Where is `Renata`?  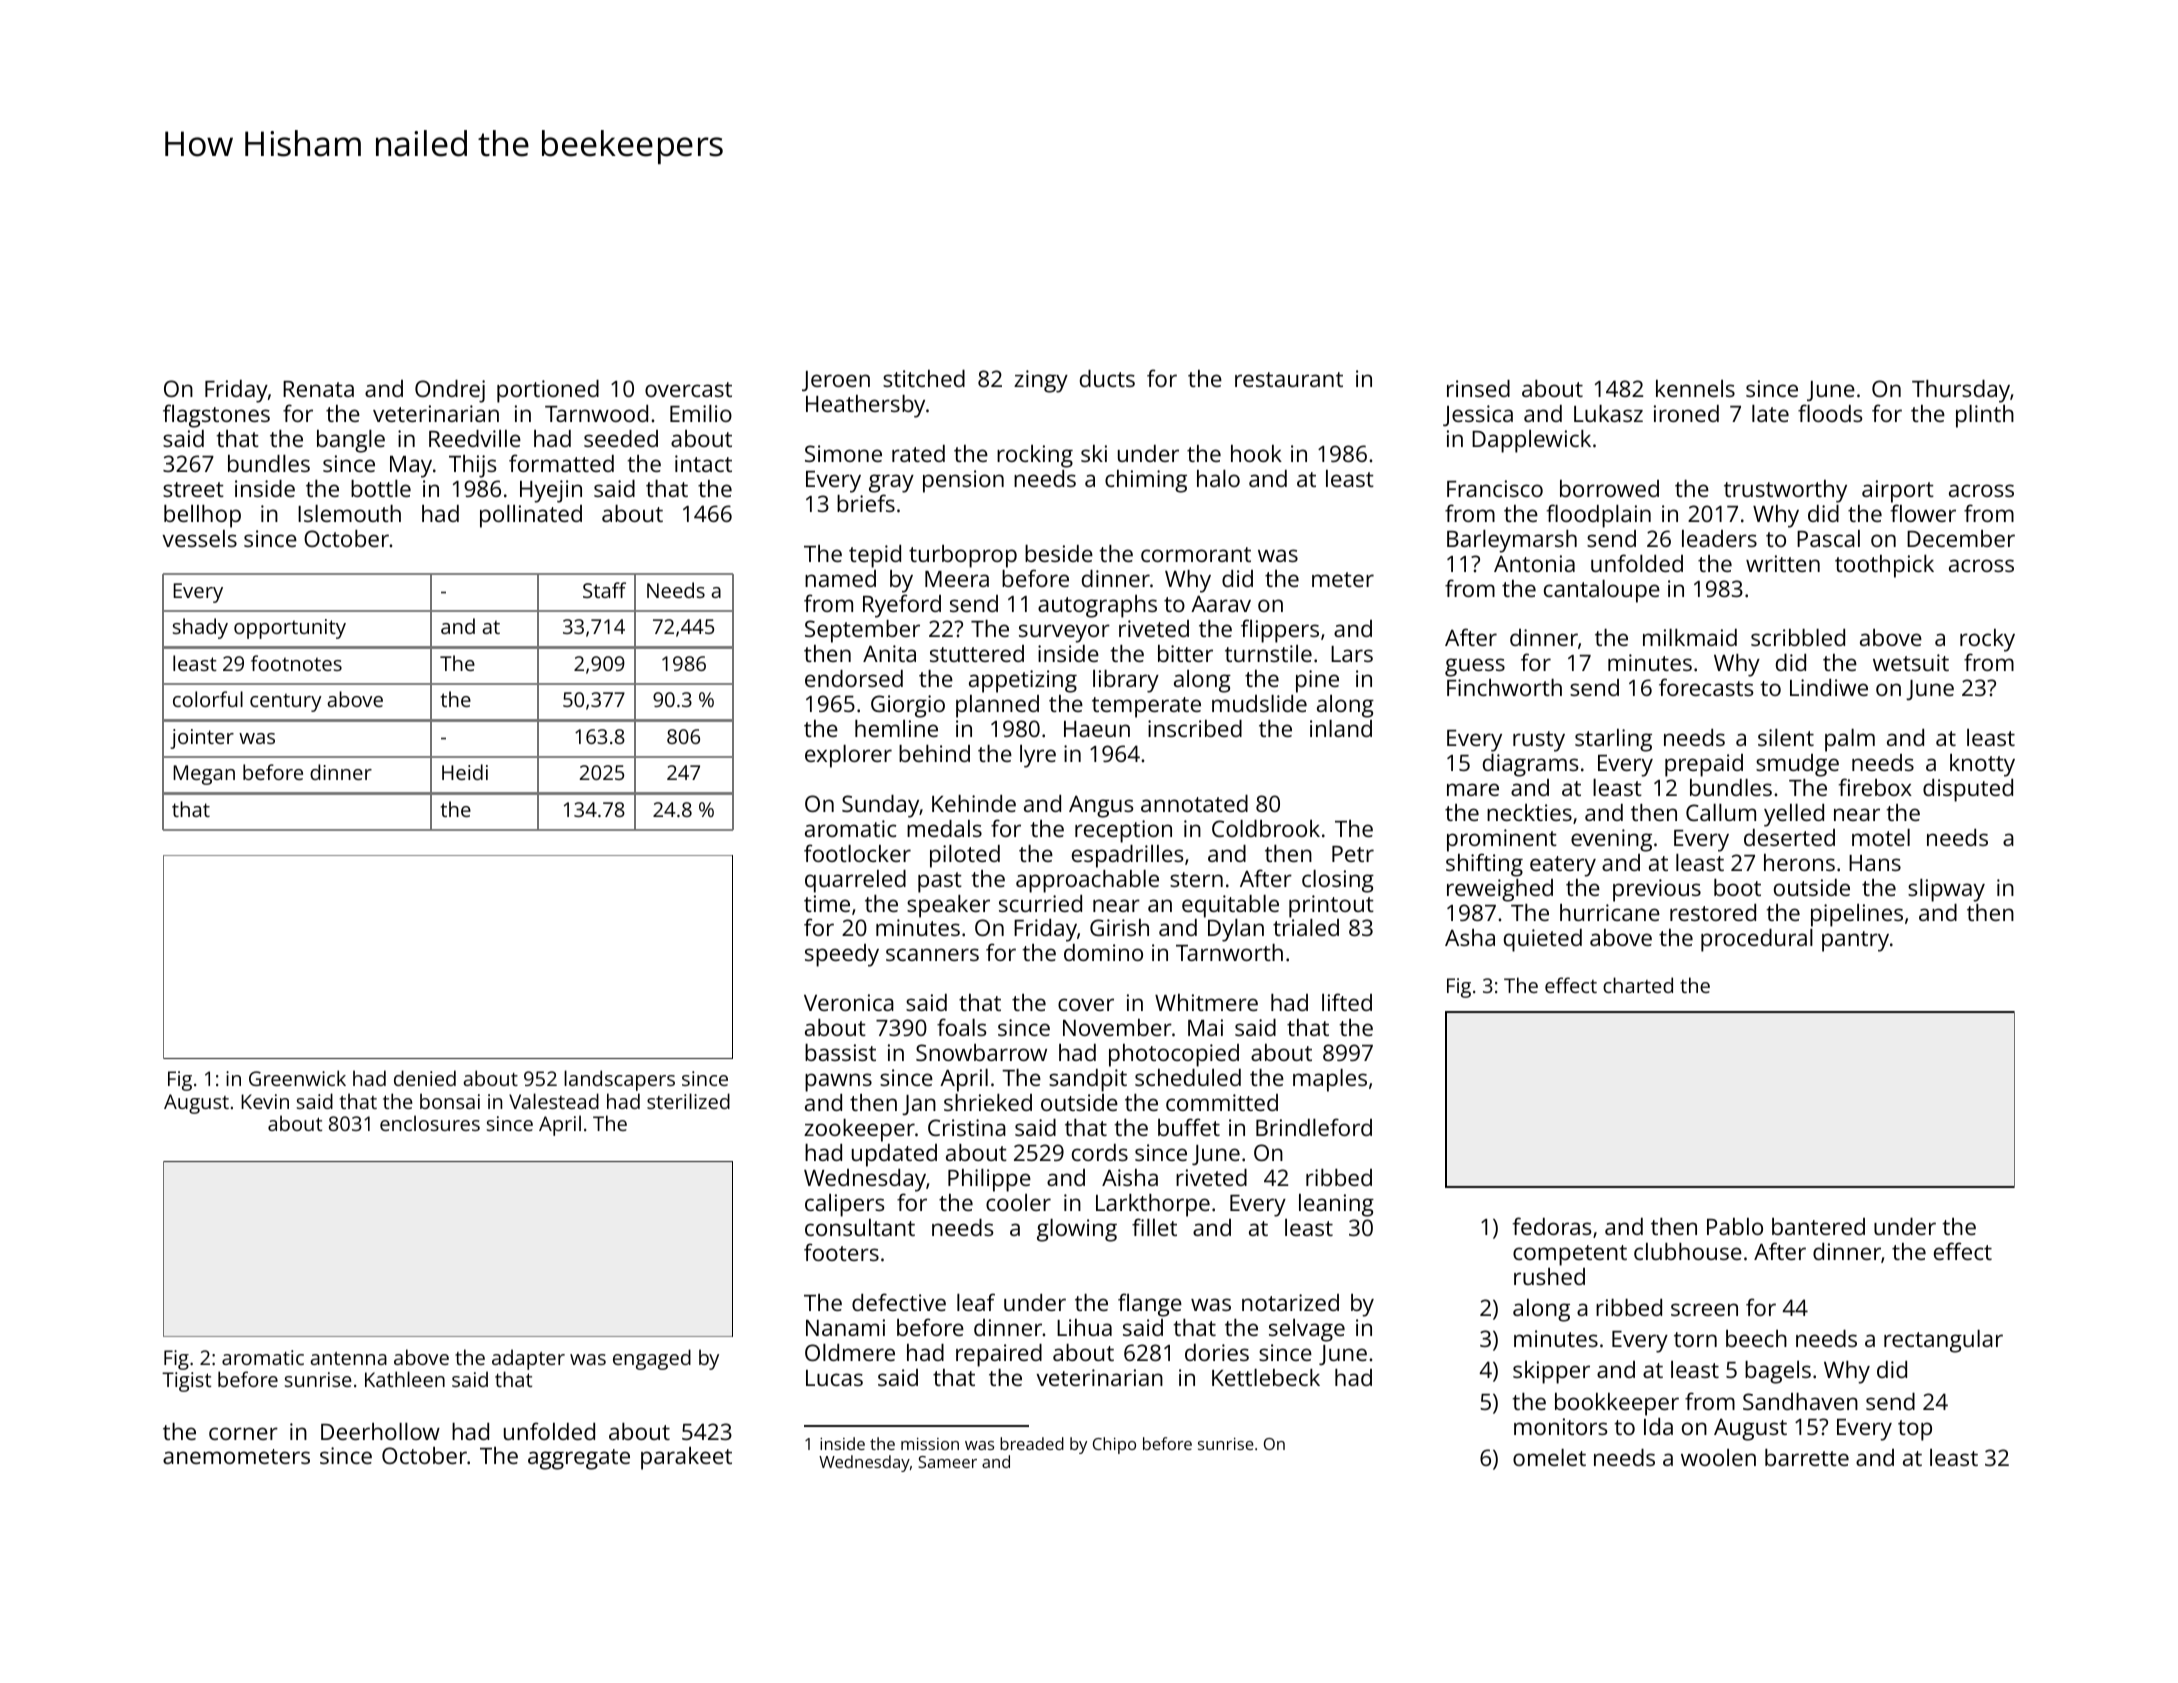 Renata is located at coordinates (318, 389).
